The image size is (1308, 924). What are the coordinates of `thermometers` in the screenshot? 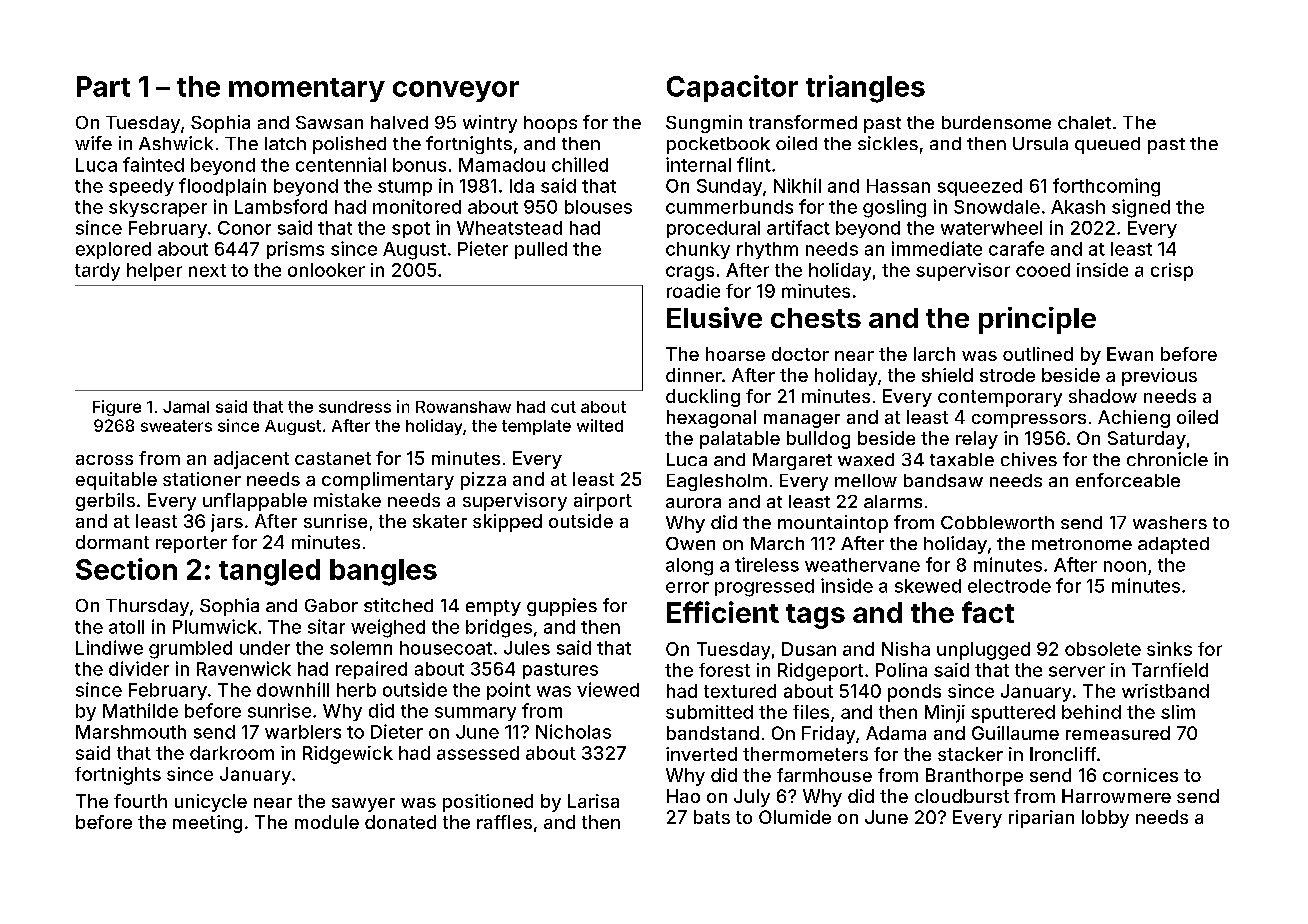 It's located at (805, 754).
